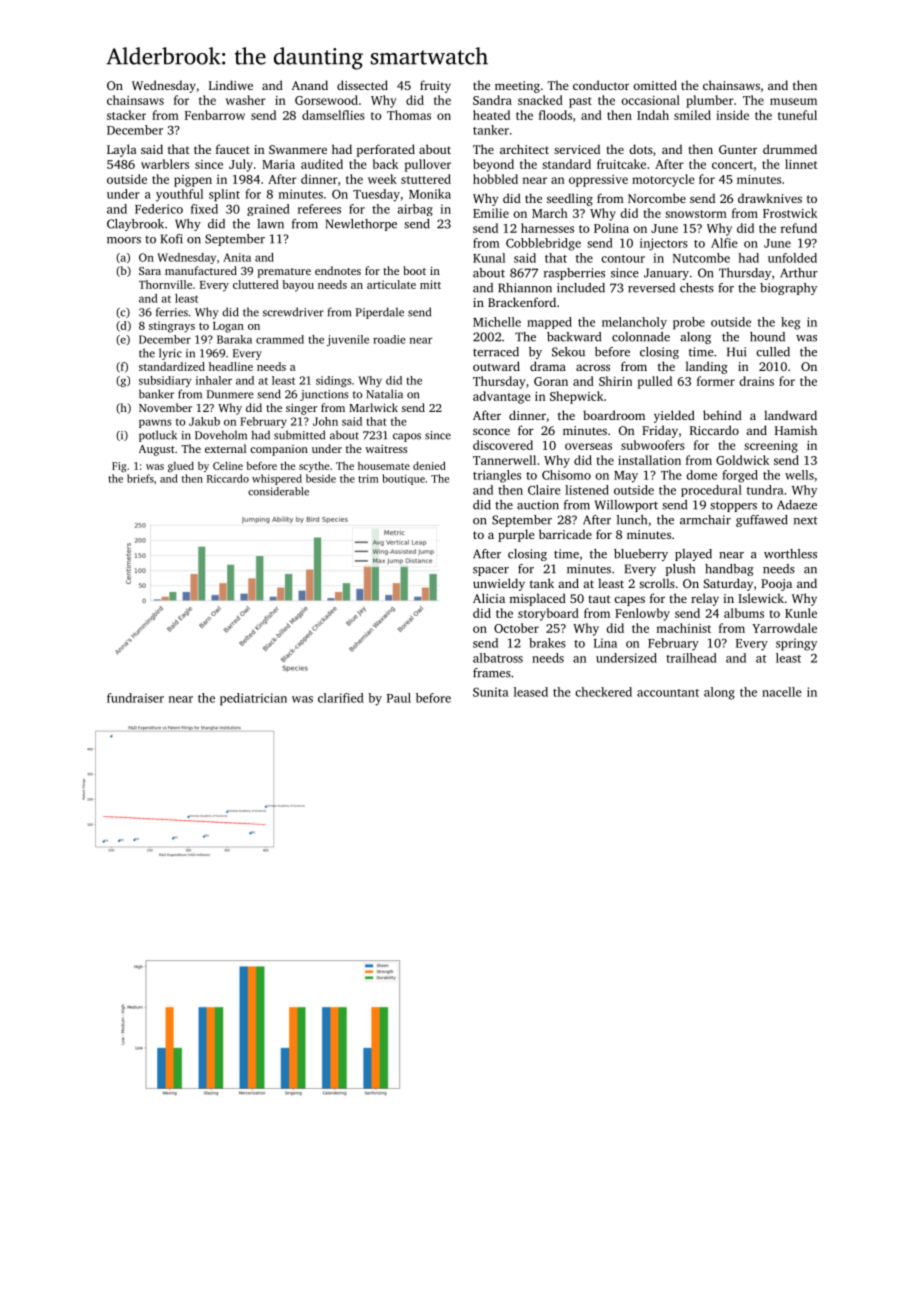  Describe the element at coordinates (649, 460) in the document. I see `installation` at that location.
